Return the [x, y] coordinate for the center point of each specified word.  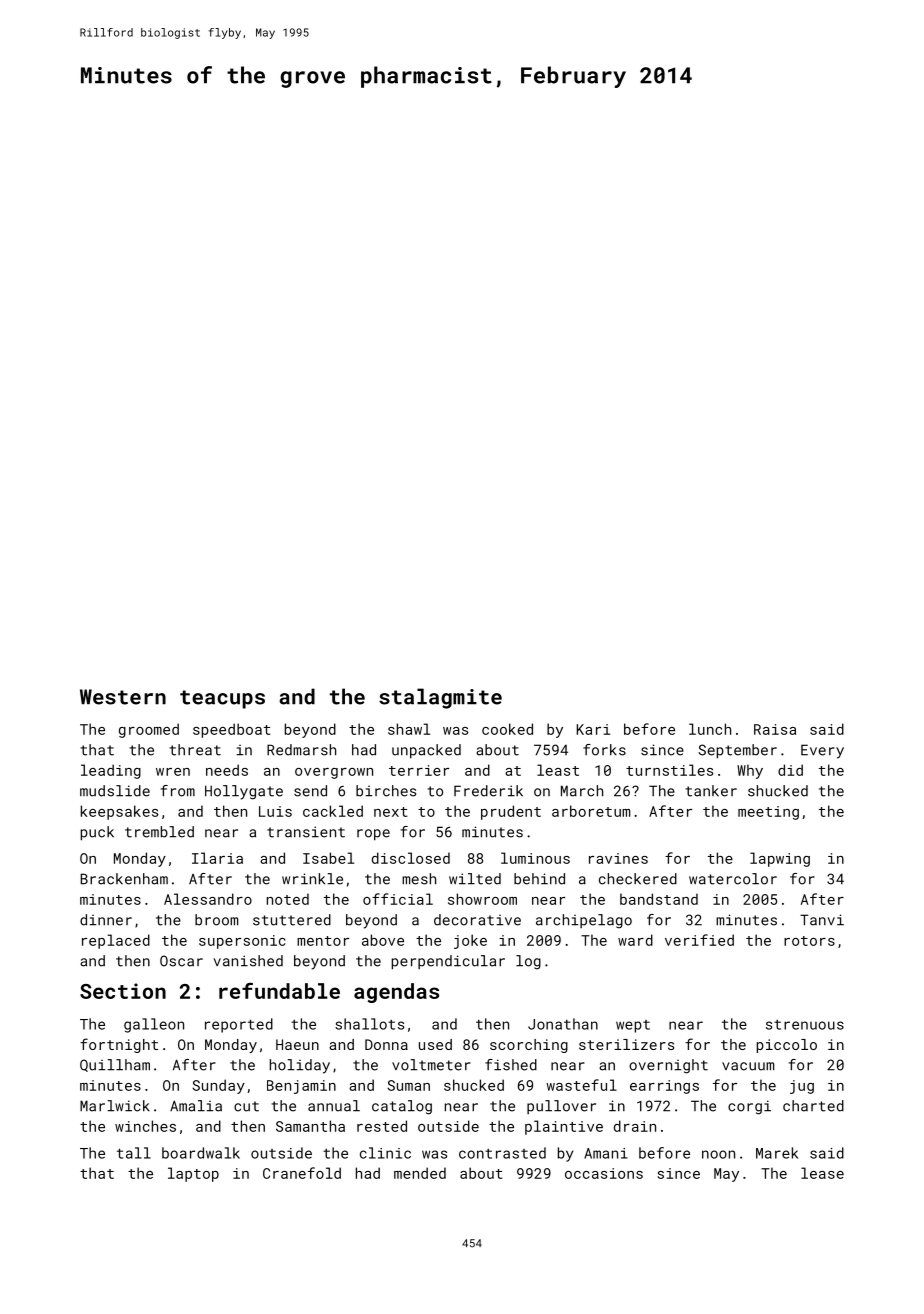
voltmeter [431, 1065]
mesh [419, 879]
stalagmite [440, 698]
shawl [409, 729]
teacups [222, 699]
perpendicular [448, 962]
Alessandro [208, 899]
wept [633, 1026]
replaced [116, 941]
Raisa [775, 729]
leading [111, 771]
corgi [749, 1107]
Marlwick [115, 1106]
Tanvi [822, 920]
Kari [593, 729]
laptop [193, 1174]
